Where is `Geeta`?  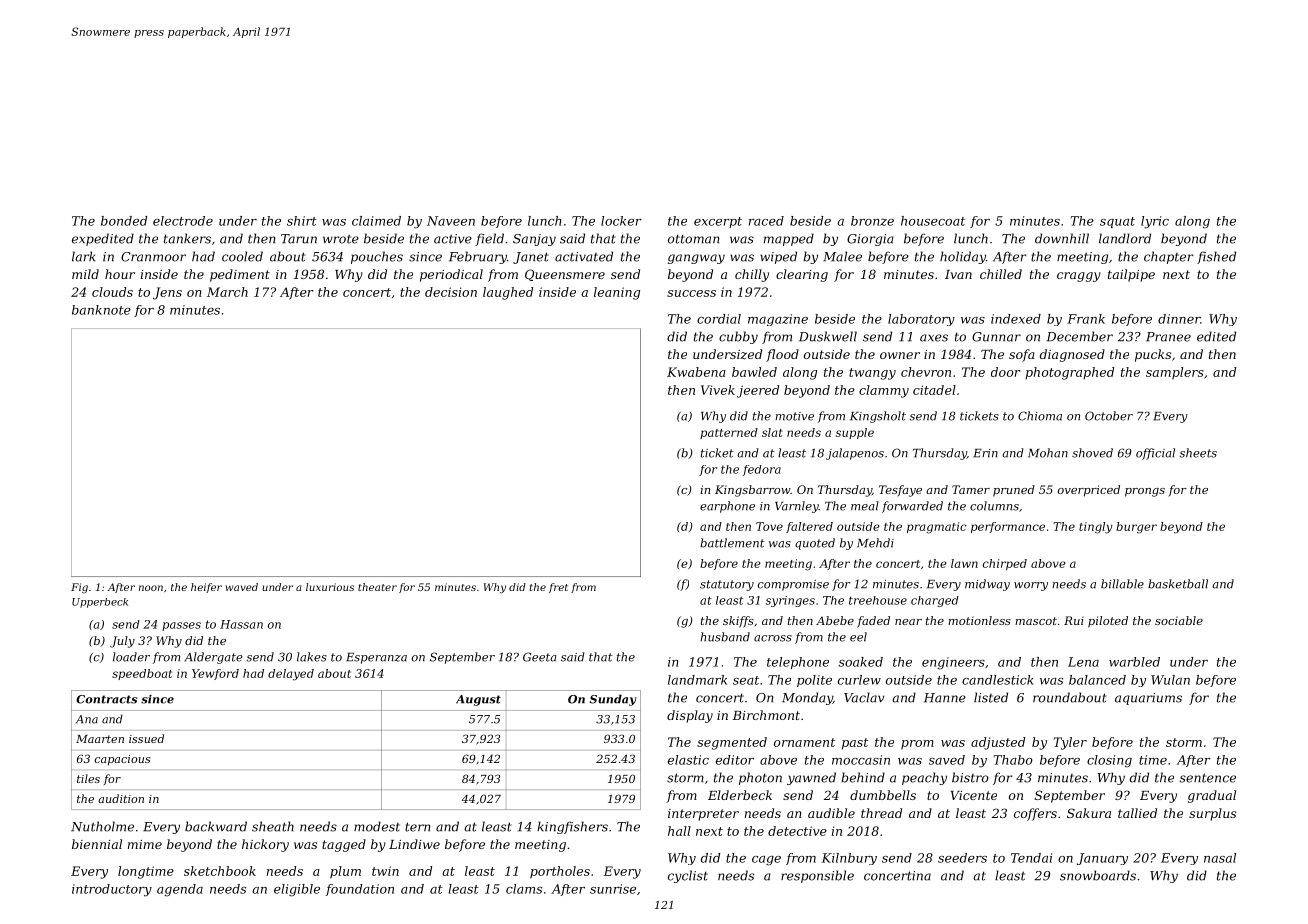 Geeta is located at coordinates (540, 657).
